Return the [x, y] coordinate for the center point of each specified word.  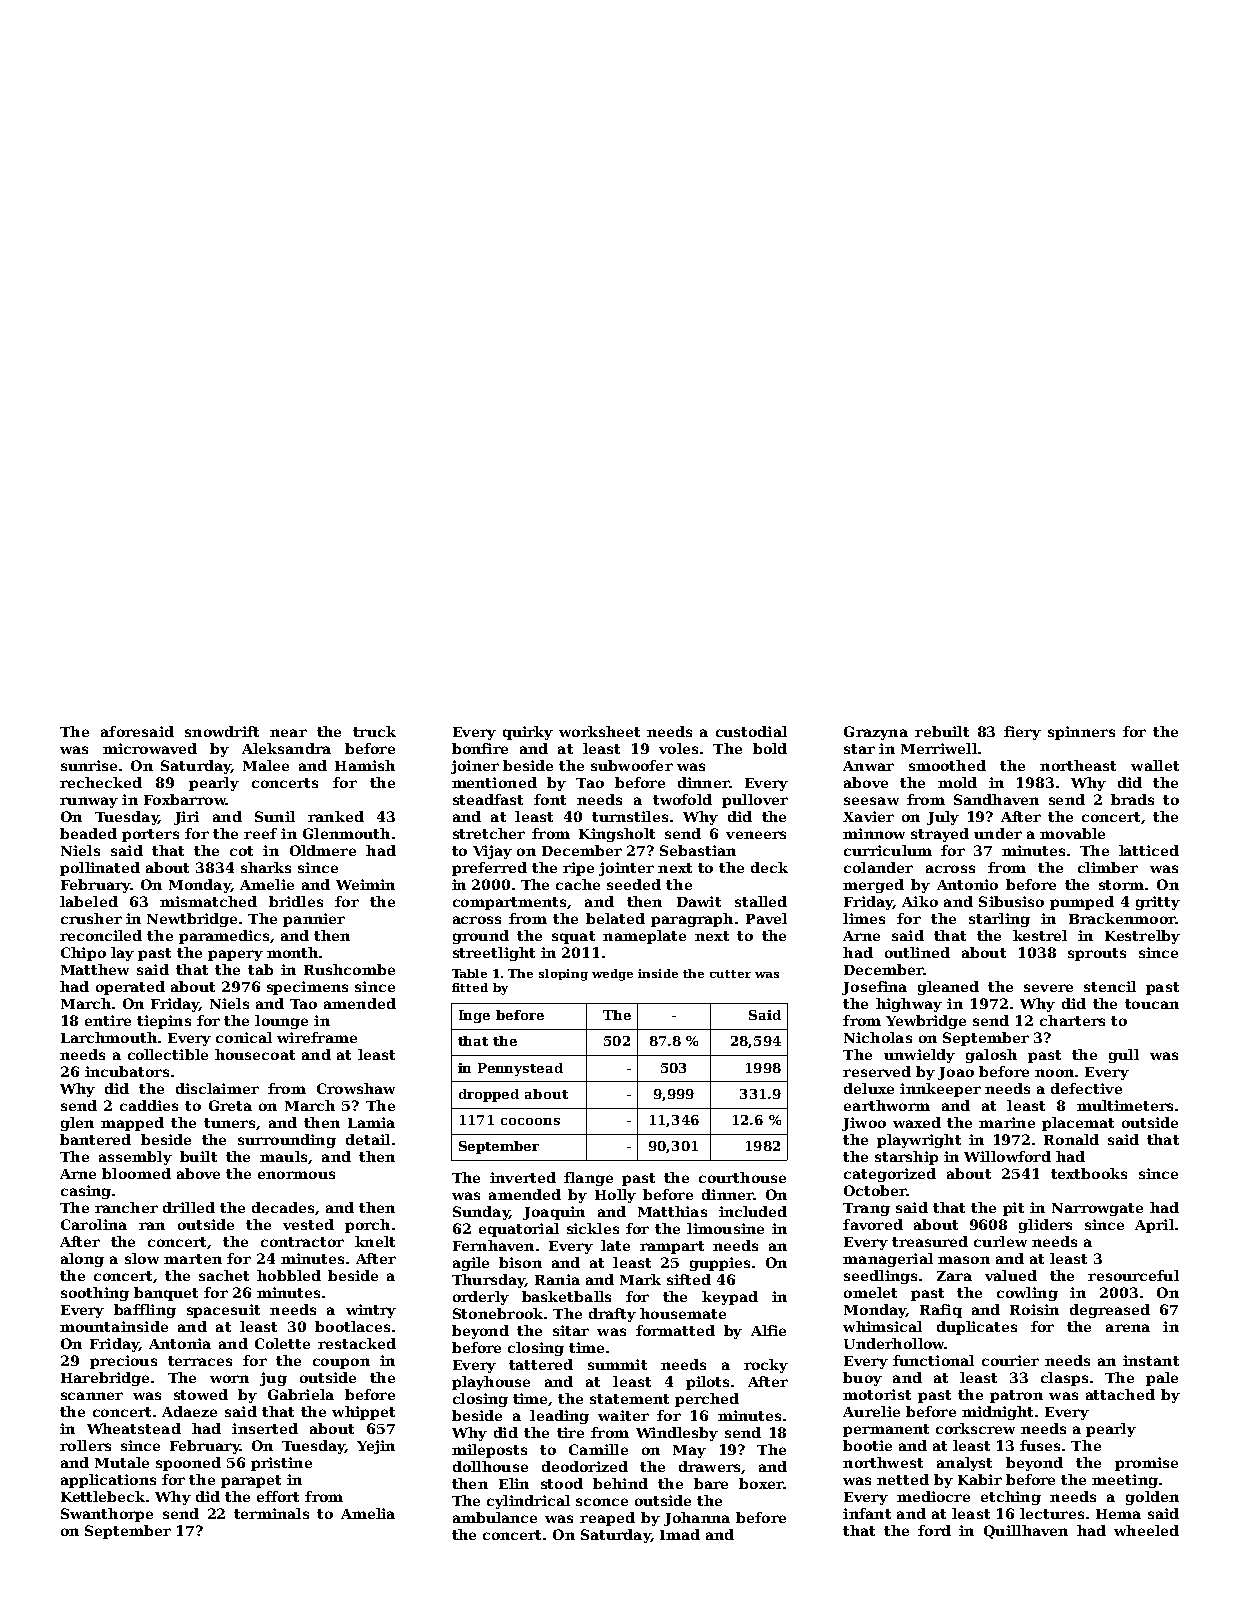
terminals [271, 1513]
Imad [680, 1534]
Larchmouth [109, 1037]
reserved [877, 1071]
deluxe [869, 1088]
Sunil [275, 816]
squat [573, 937]
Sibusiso [1011, 901]
